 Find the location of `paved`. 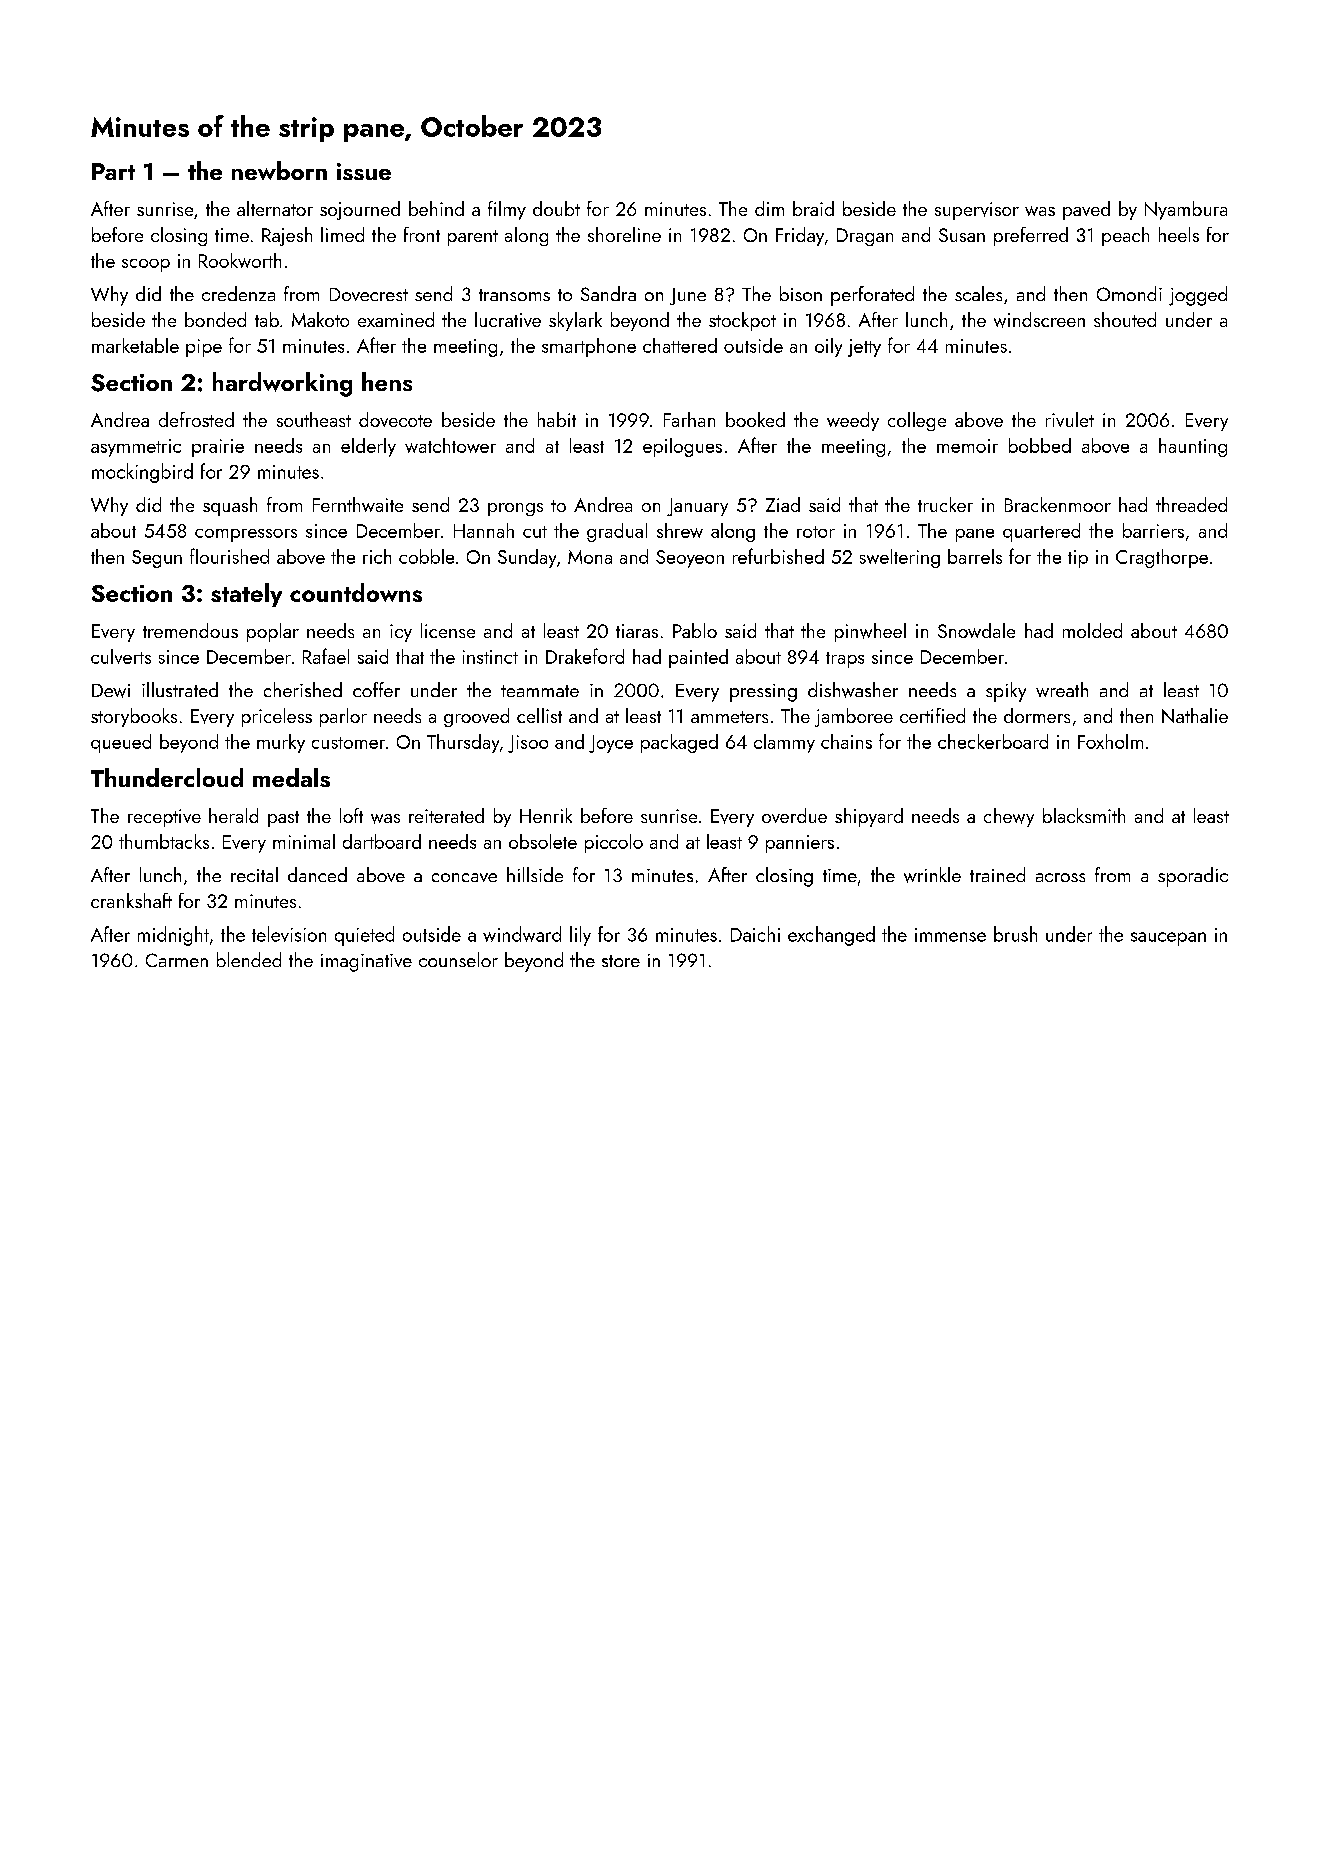

paved is located at coordinates (1086, 210).
